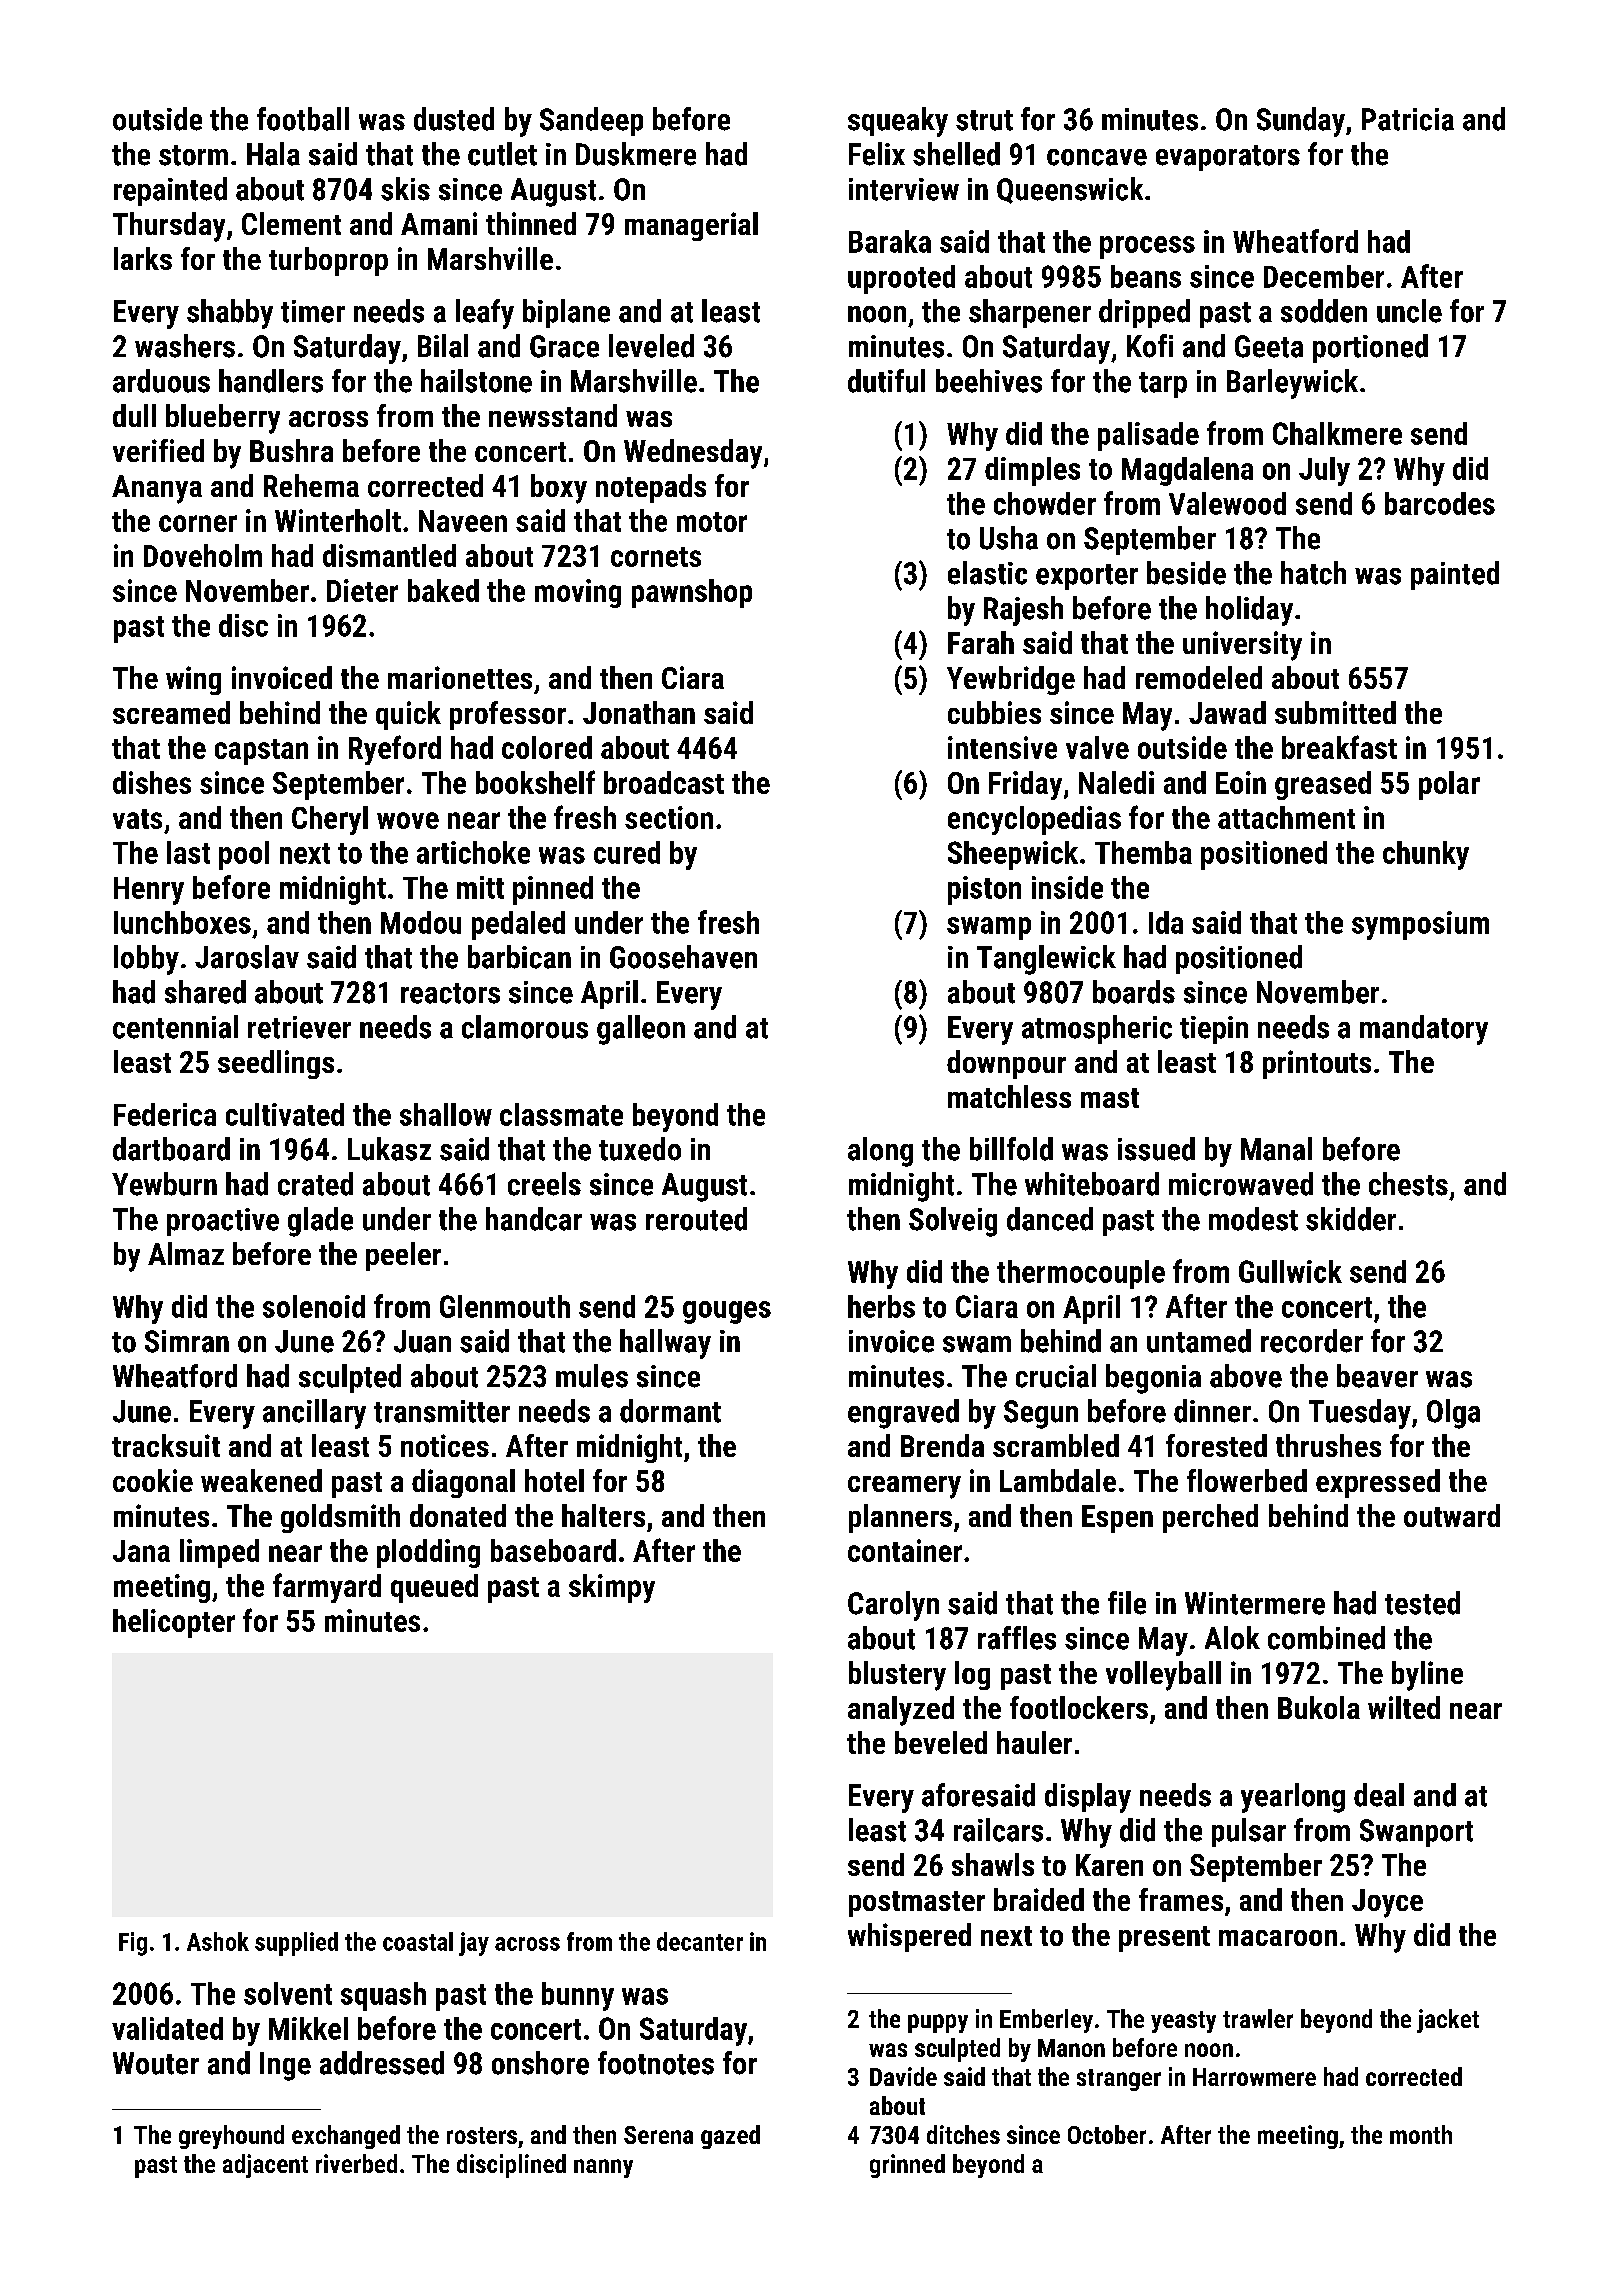  I want to click on managerial, so click(691, 226).
